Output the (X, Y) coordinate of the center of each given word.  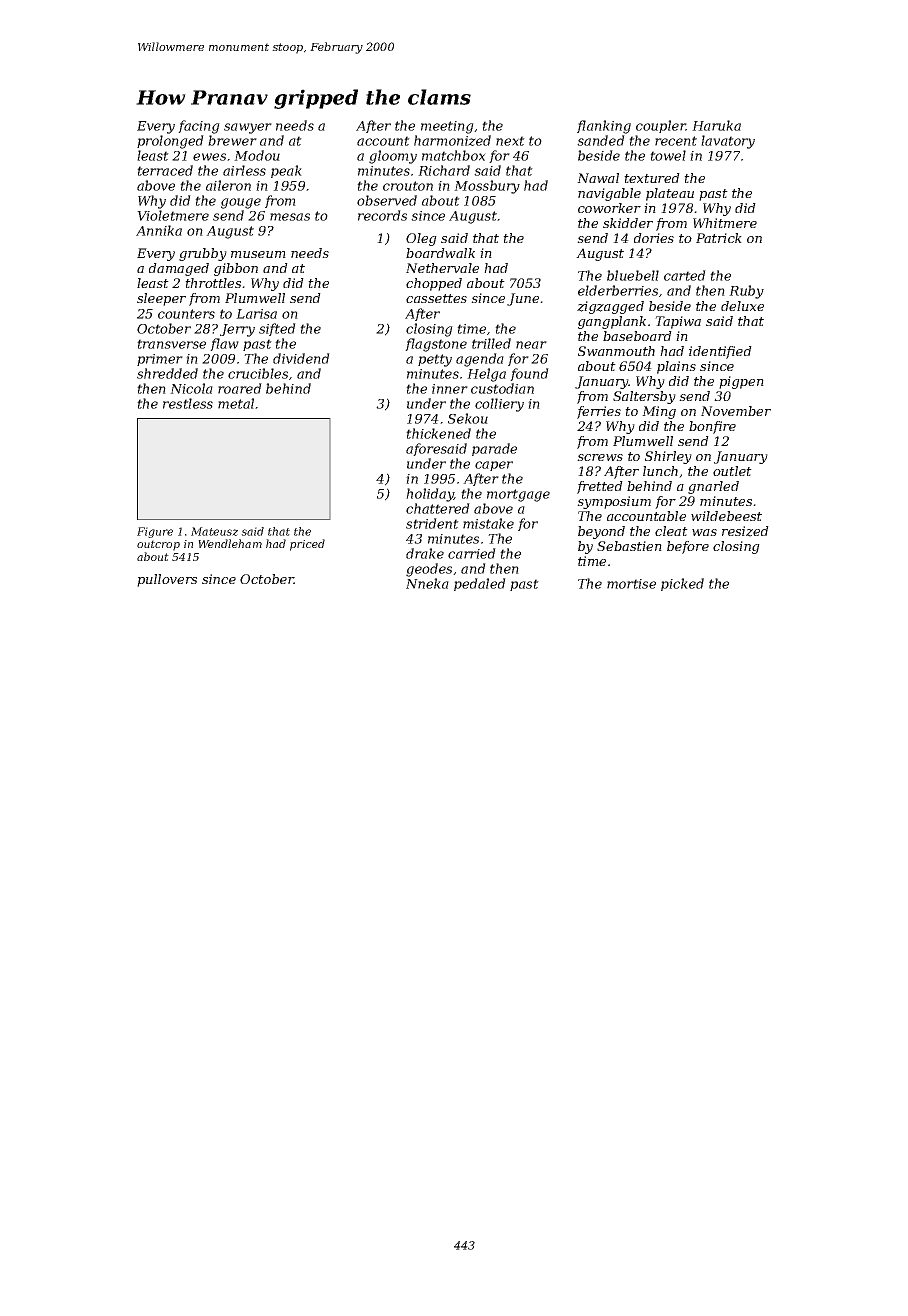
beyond (601, 532)
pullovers (167, 580)
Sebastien (629, 546)
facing (199, 127)
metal (236, 403)
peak (286, 171)
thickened (438, 433)
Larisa (256, 314)
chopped (434, 284)
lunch (660, 471)
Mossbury (487, 187)
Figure (155, 532)
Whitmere (725, 223)
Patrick (719, 238)
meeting (447, 127)
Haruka (716, 125)
